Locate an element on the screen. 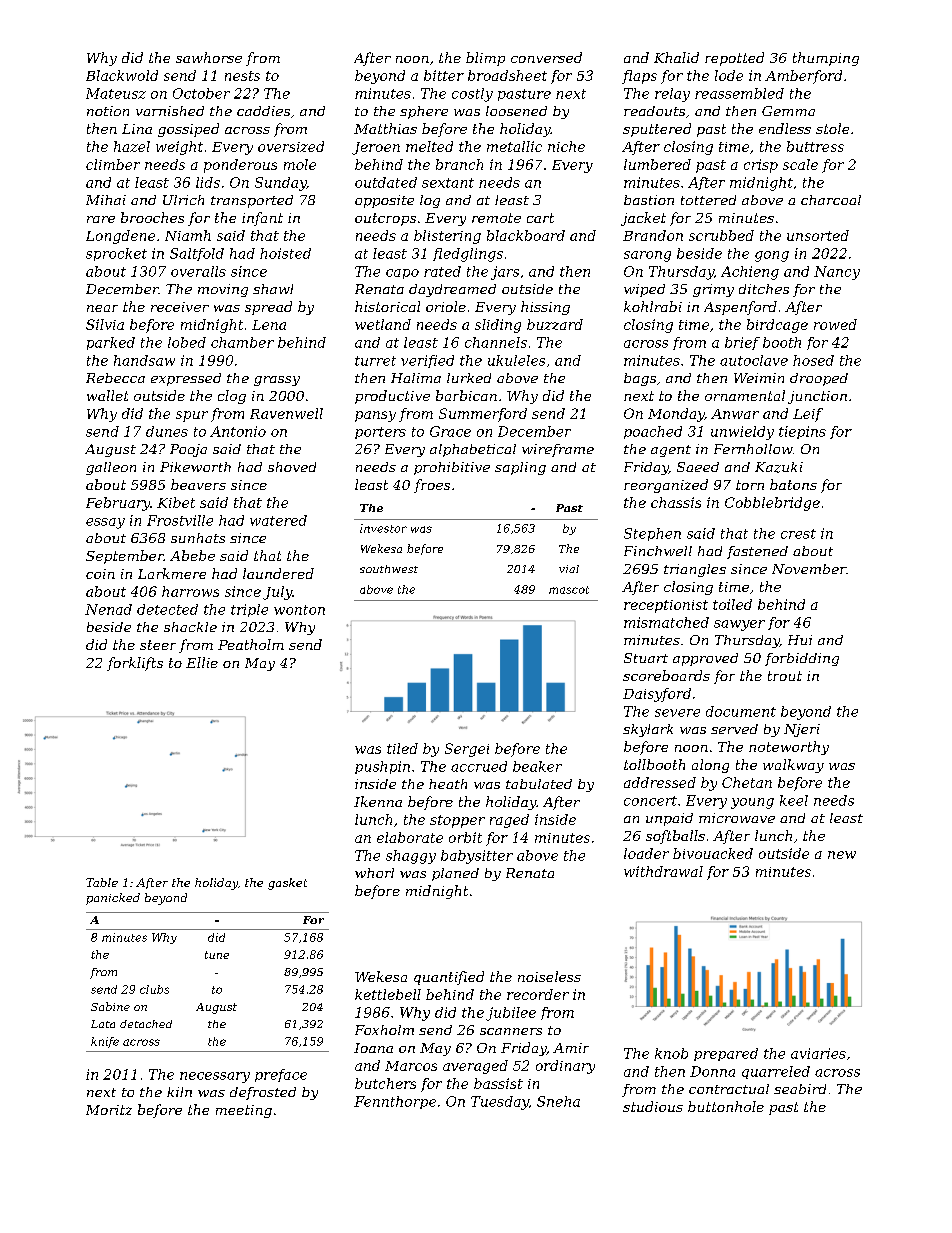  meeting is located at coordinates (244, 1111).
